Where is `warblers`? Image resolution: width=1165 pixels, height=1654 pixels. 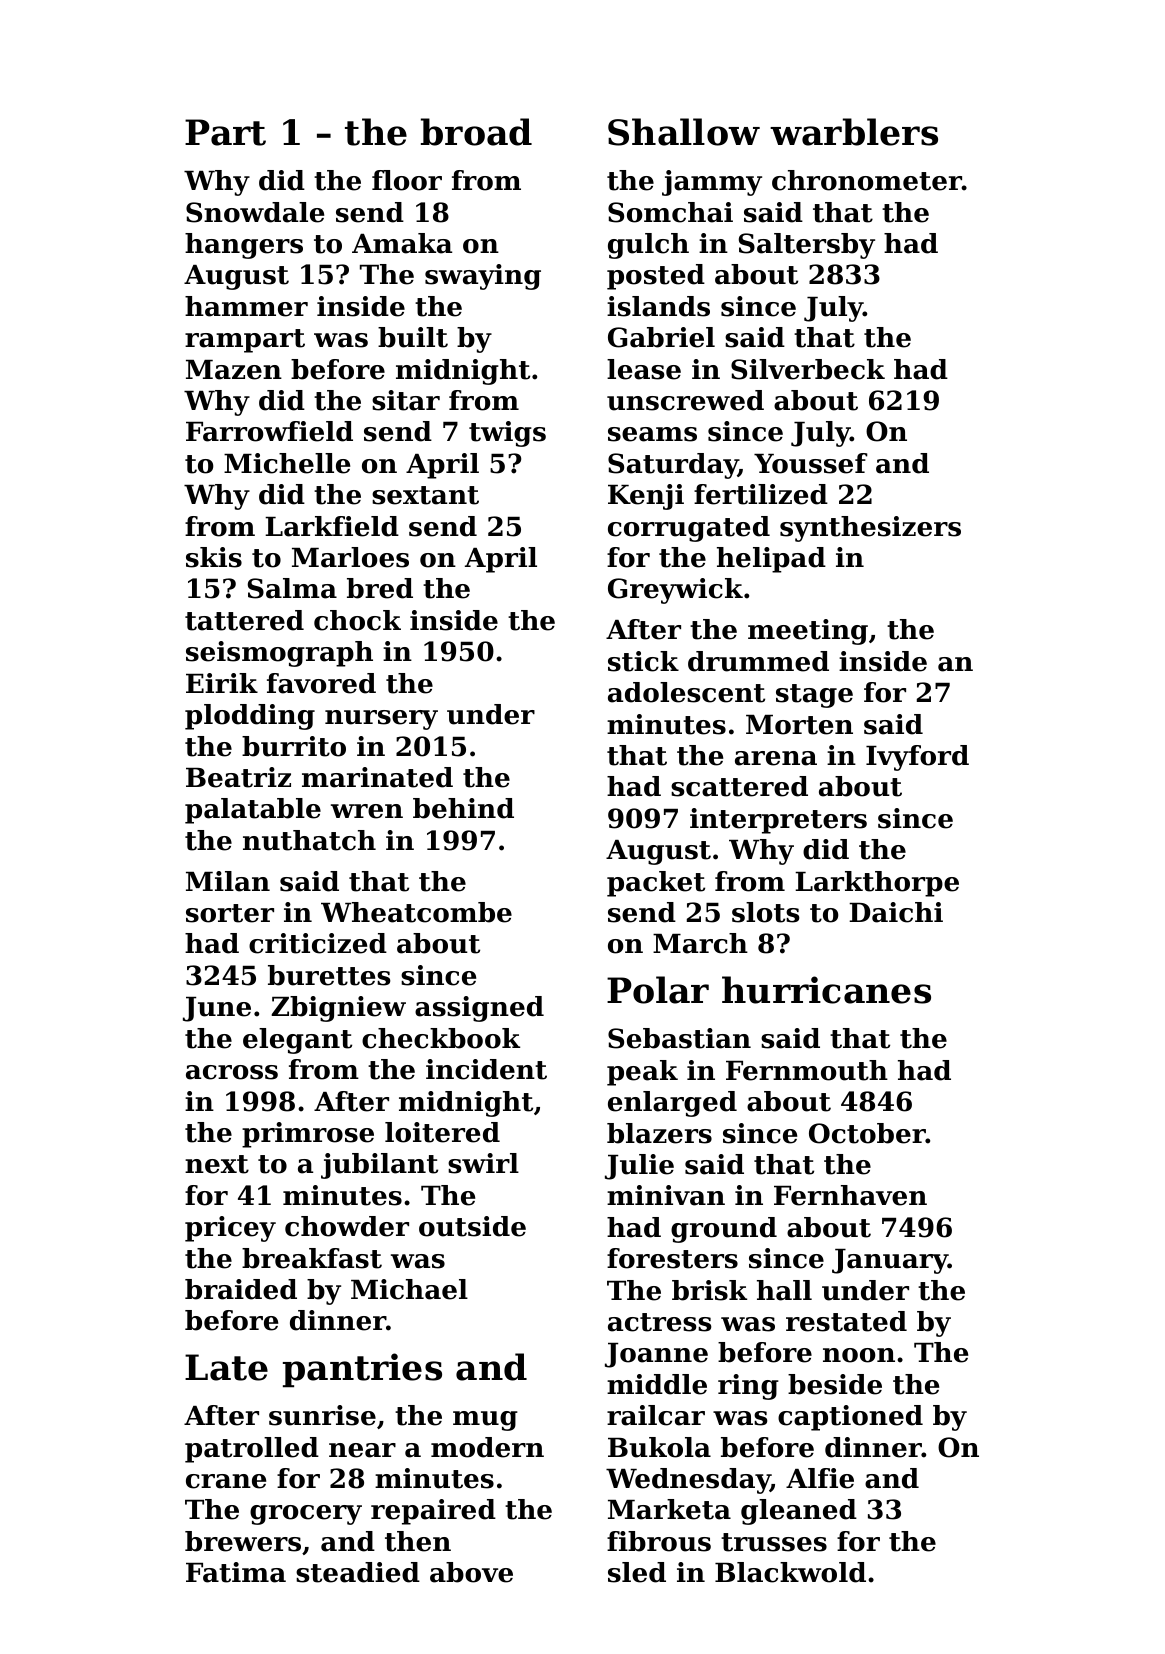
warblers is located at coordinates (854, 132).
